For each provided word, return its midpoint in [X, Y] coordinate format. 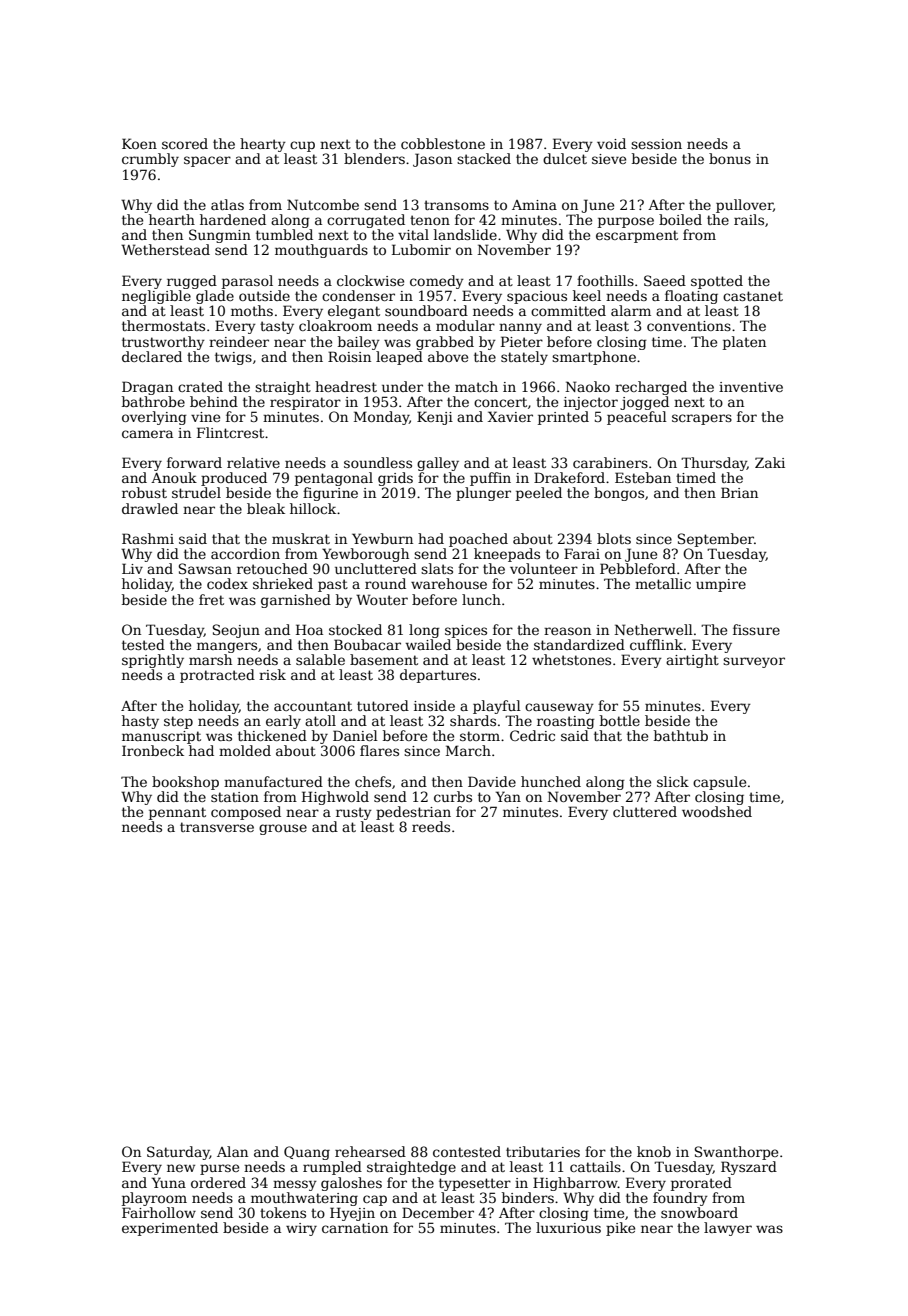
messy [295, 1185]
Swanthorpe [736, 1153]
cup [302, 146]
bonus [730, 158]
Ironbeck [153, 750]
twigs [233, 358]
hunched [551, 781]
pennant [177, 813]
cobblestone [443, 143]
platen [744, 343]
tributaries [543, 1151]
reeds [431, 826]
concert [500, 402]
